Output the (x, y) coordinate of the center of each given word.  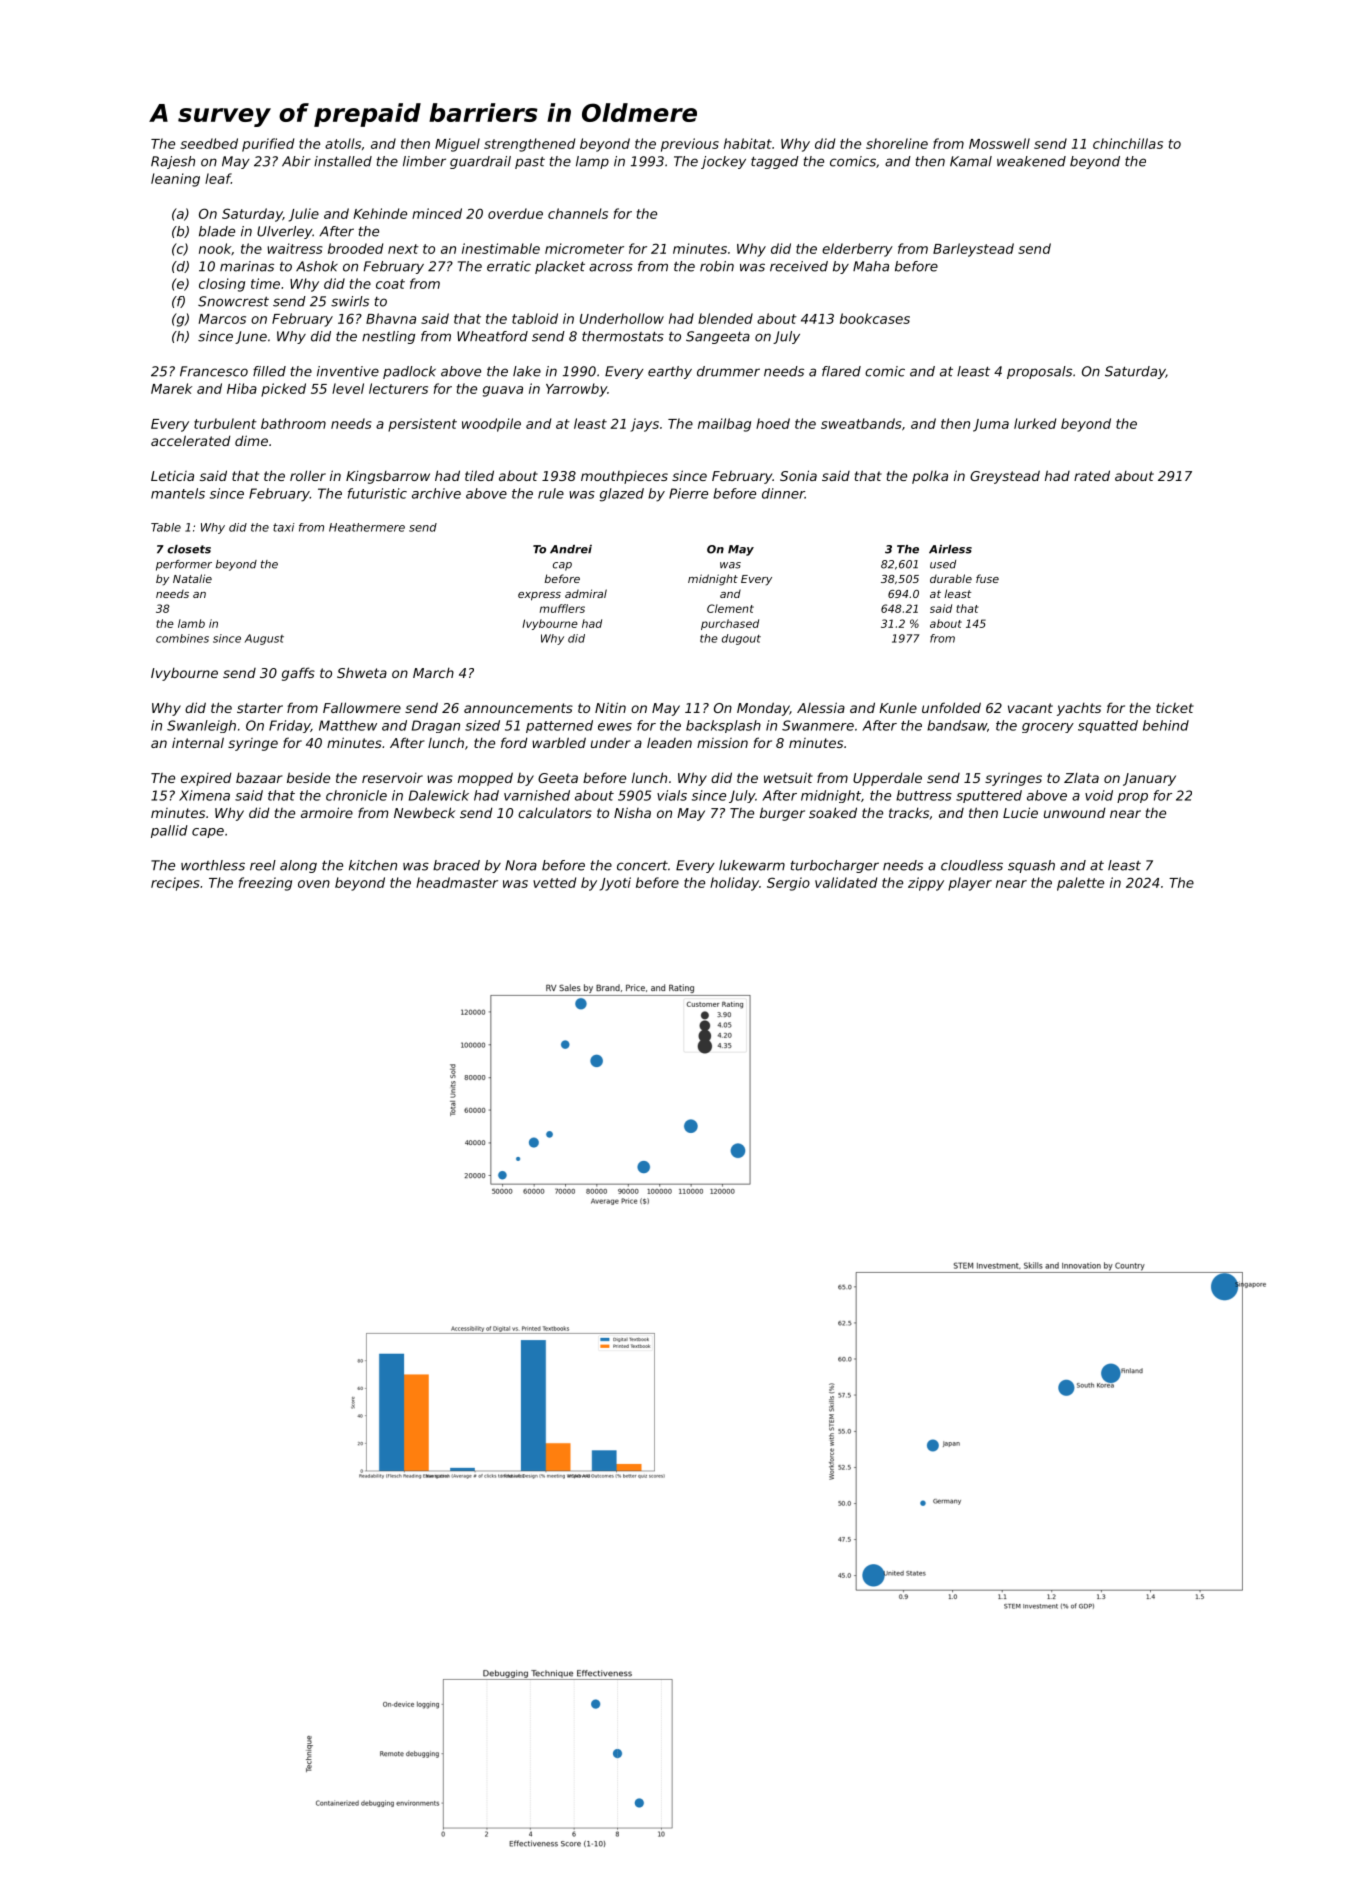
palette (1080, 884)
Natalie (192, 578)
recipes (175, 884)
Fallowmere (362, 707)
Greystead (1005, 477)
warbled (559, 742)
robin (717, 266)
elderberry (857, 250)
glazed (622, 495)
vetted (554, 882)
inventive (348, 371)
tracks (909, 813)
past (530, 163)
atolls (343, 143)
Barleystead (973, 250)
